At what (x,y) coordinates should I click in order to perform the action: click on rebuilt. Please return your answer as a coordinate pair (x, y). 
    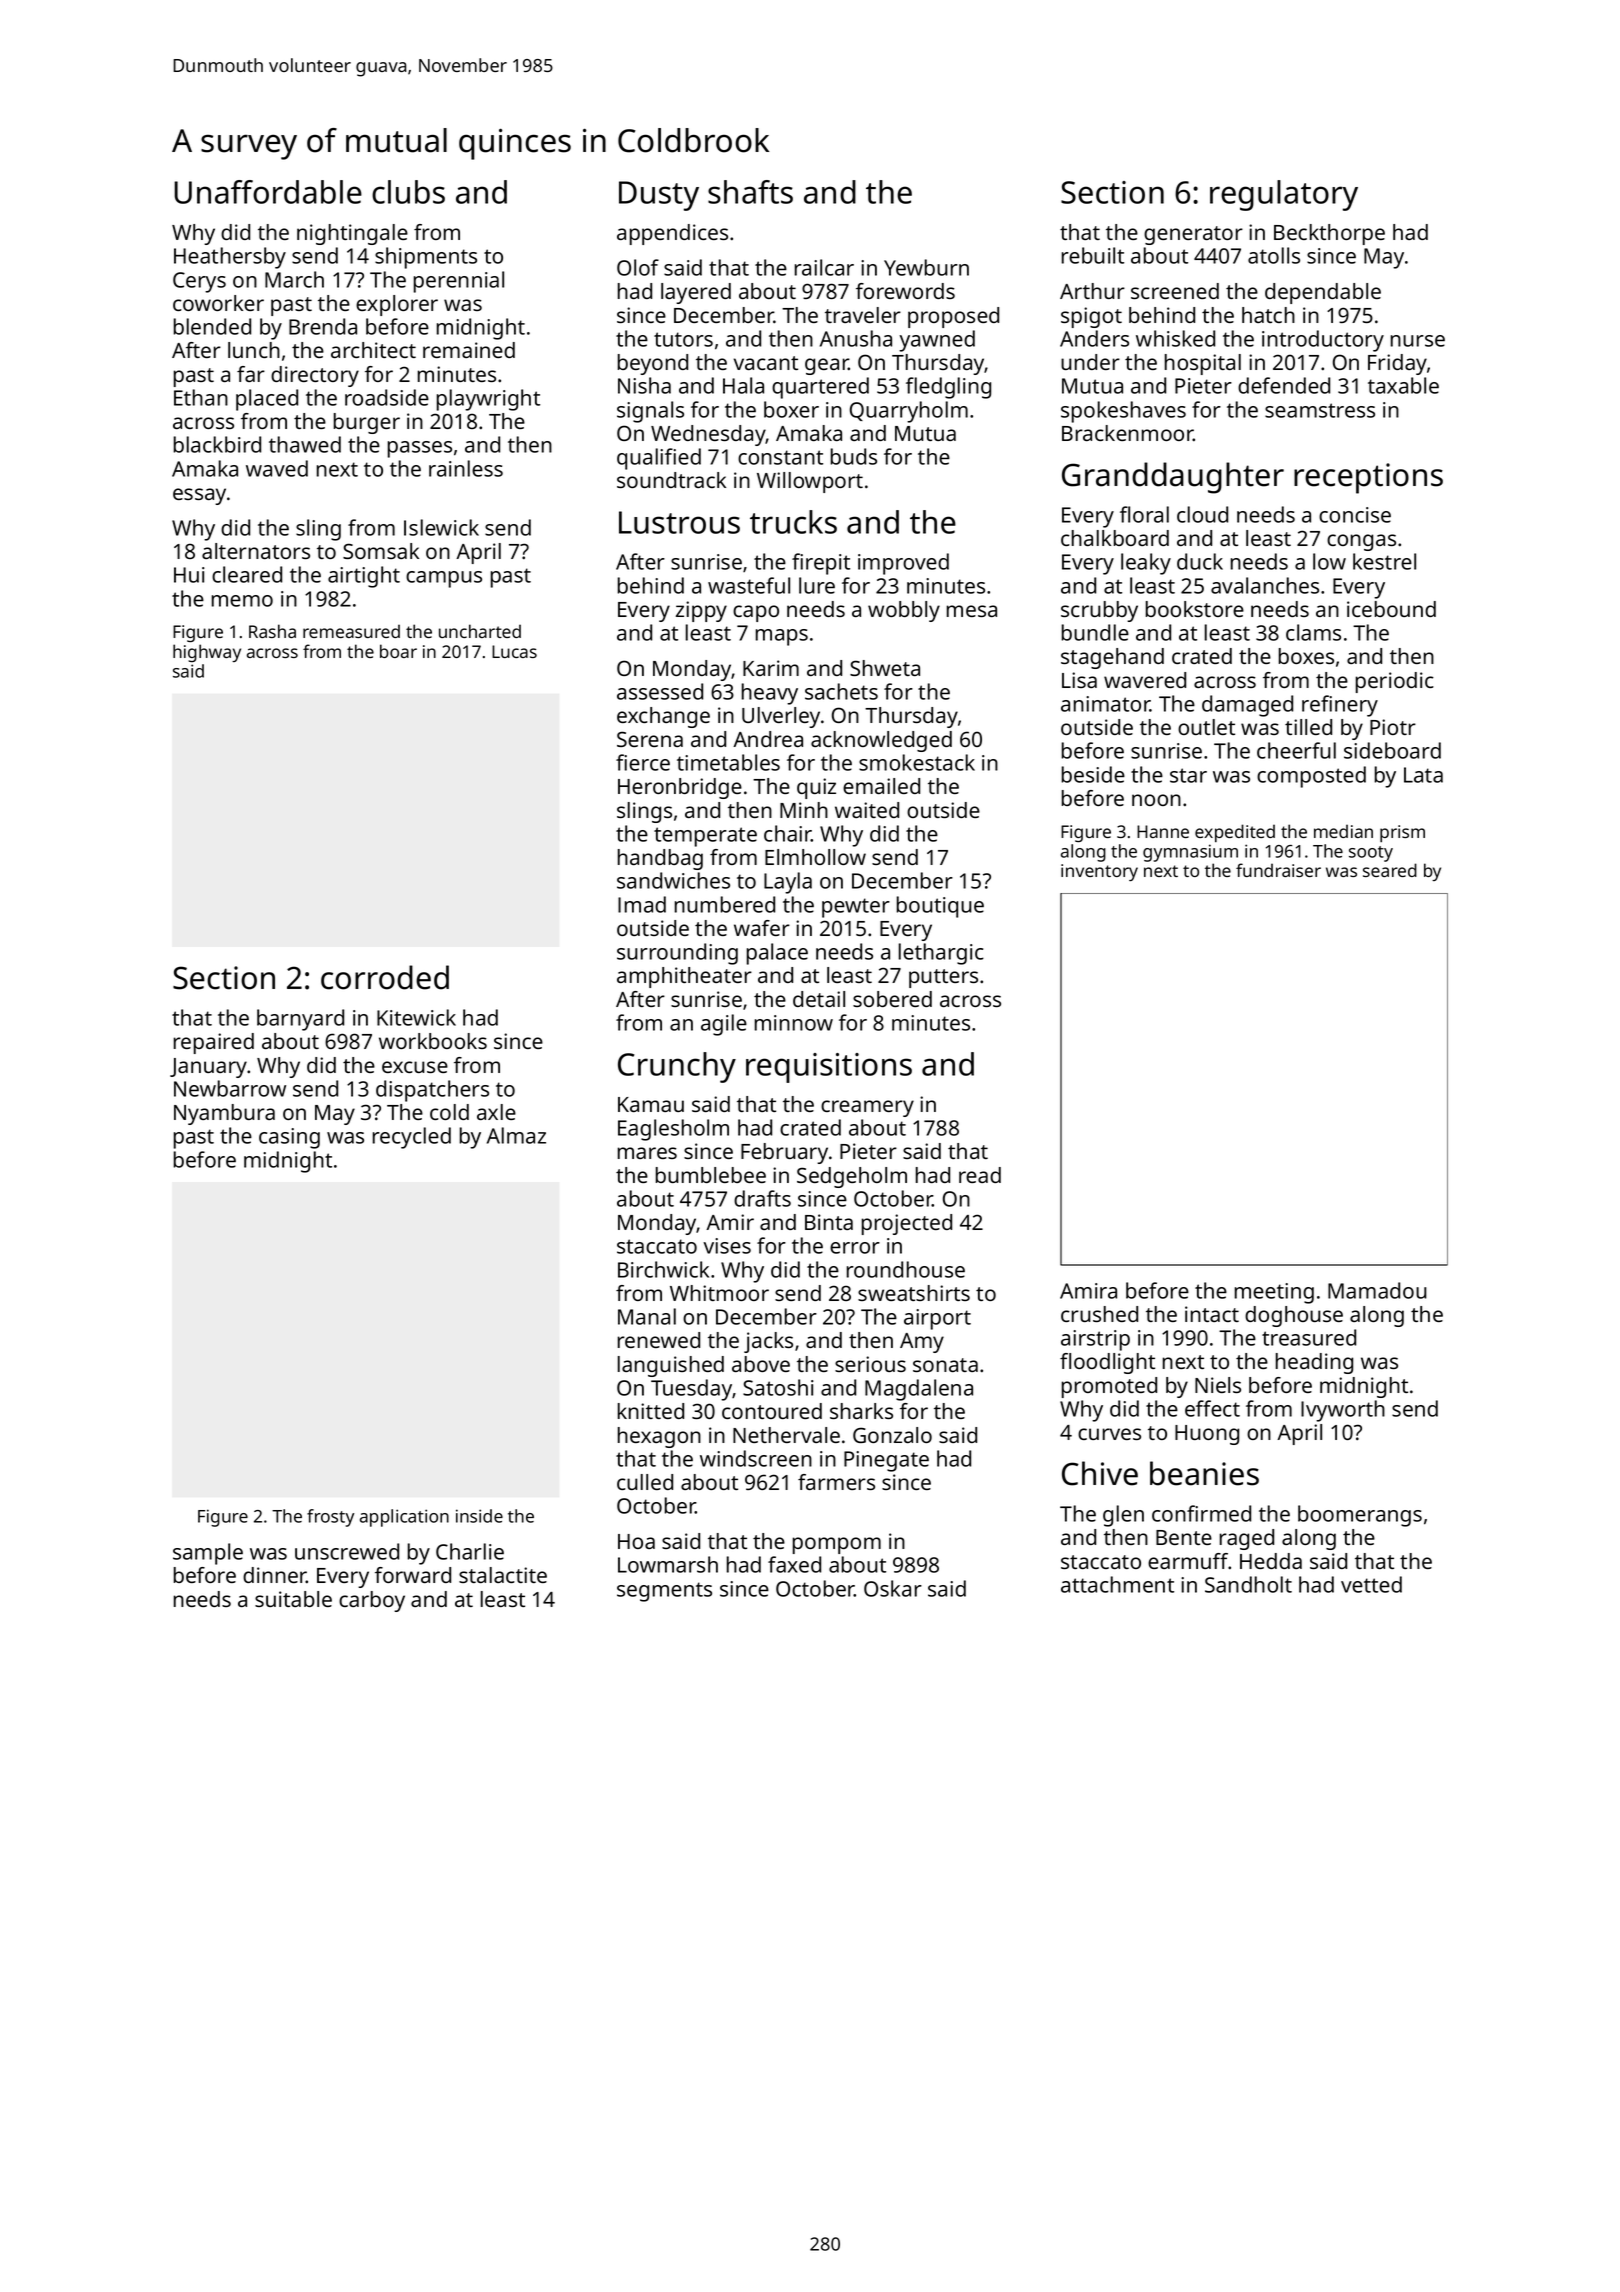
    Looking at the image, I should click on (1093, 255).
